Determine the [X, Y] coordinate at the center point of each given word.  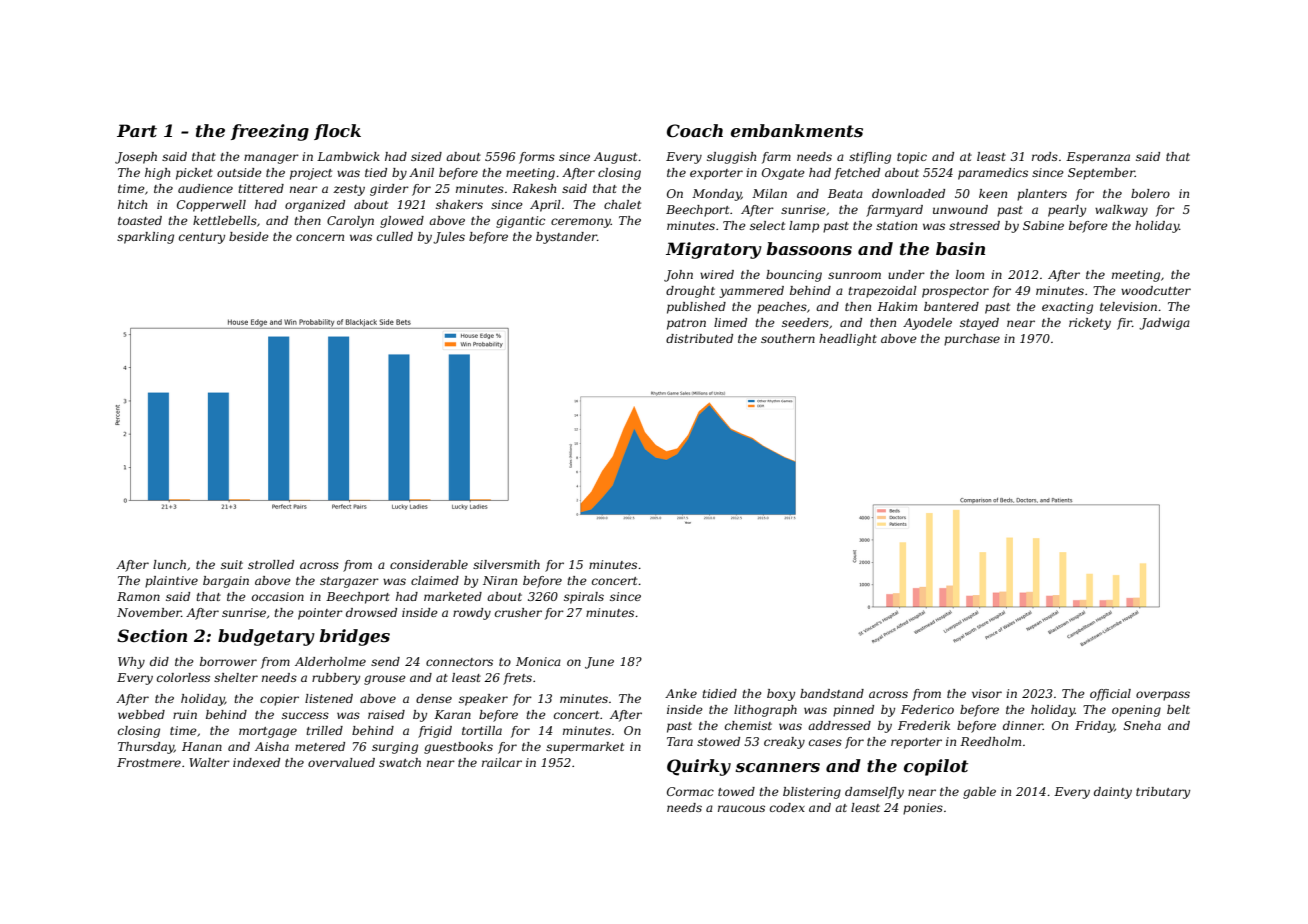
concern [320, 237]
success [305, 715]
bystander [566, 238]
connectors [459, 662]
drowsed [371, 612]
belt [1178, 709]
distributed [699, 338]
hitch [132, 204]
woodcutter [1156, 290]
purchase [972, 340]
